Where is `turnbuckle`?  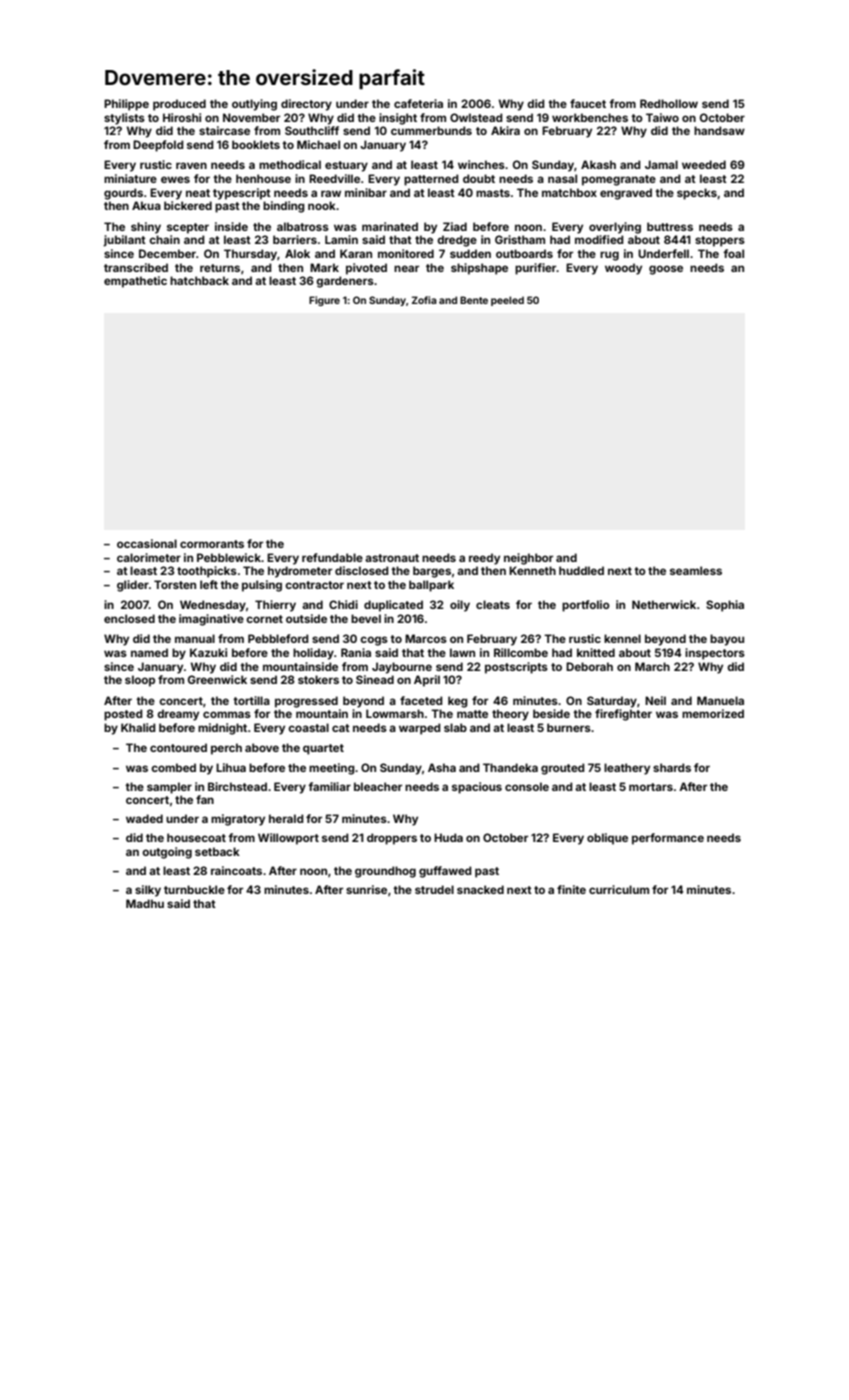 turnbuckle is located at coordinates (194, 889).
